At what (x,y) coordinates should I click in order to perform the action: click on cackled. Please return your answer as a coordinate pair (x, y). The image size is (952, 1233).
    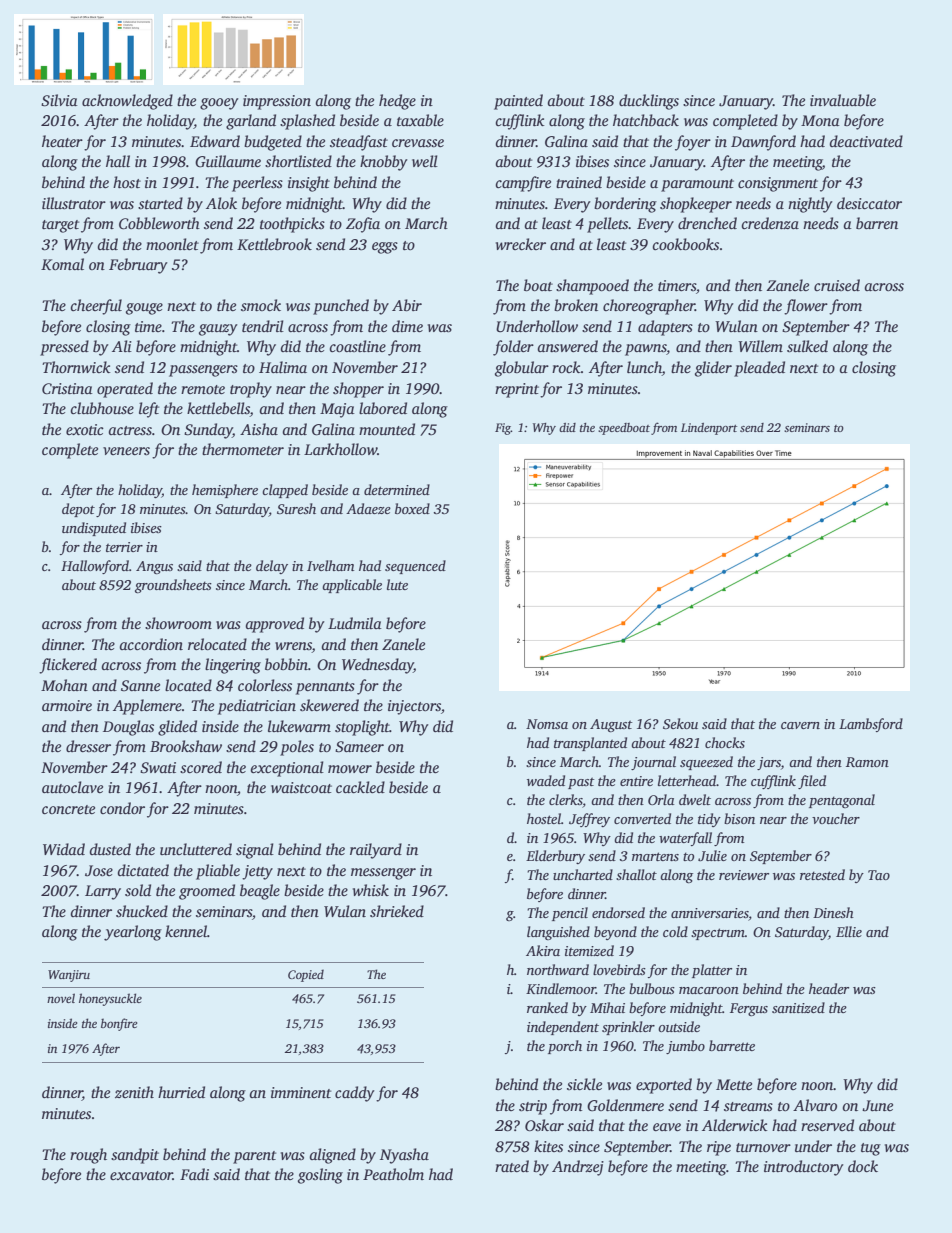
    Looking at the image, I should click on (360, 787).
